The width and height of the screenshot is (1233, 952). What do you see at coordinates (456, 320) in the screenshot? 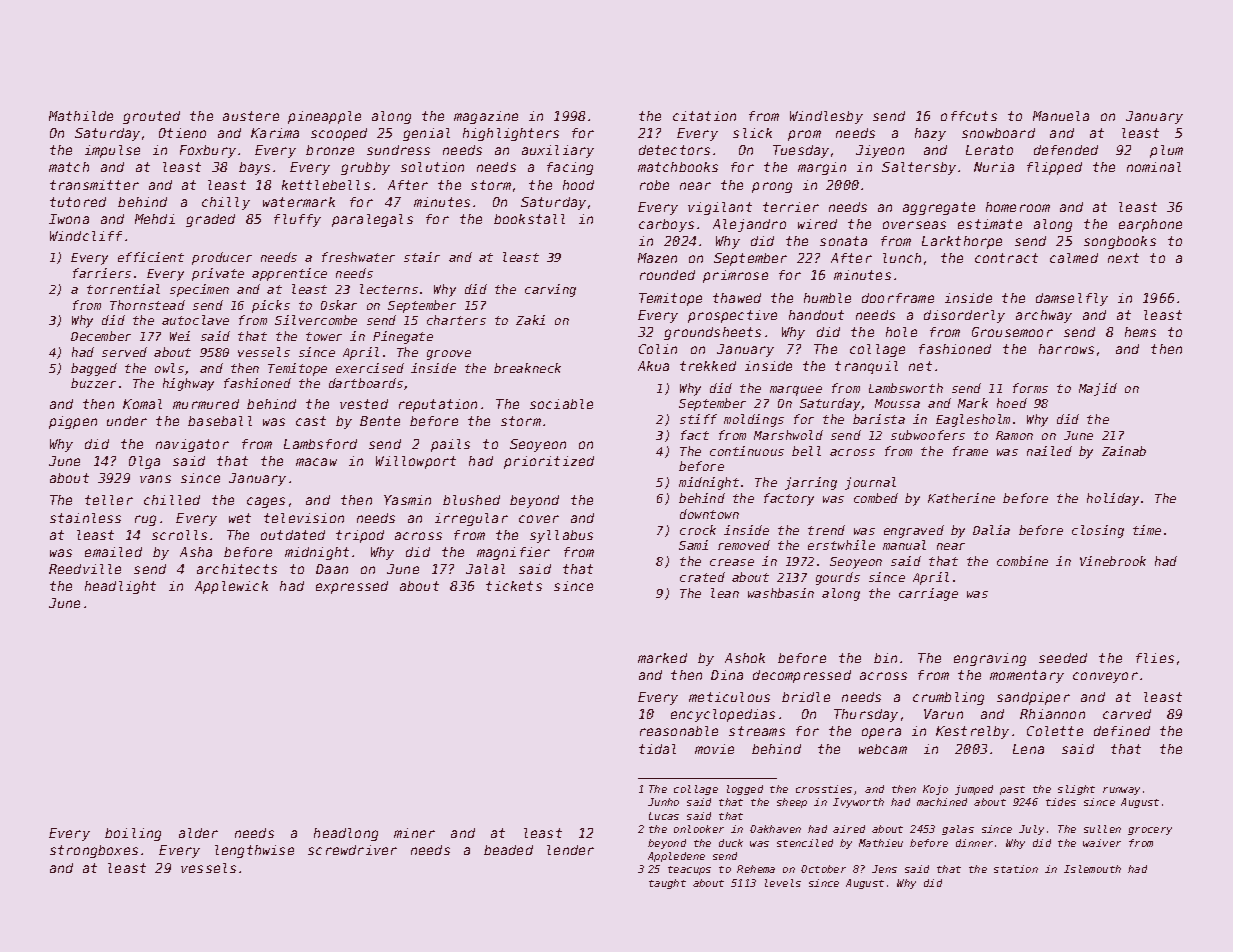
I see `charters` at bounding box center [456, 320].
